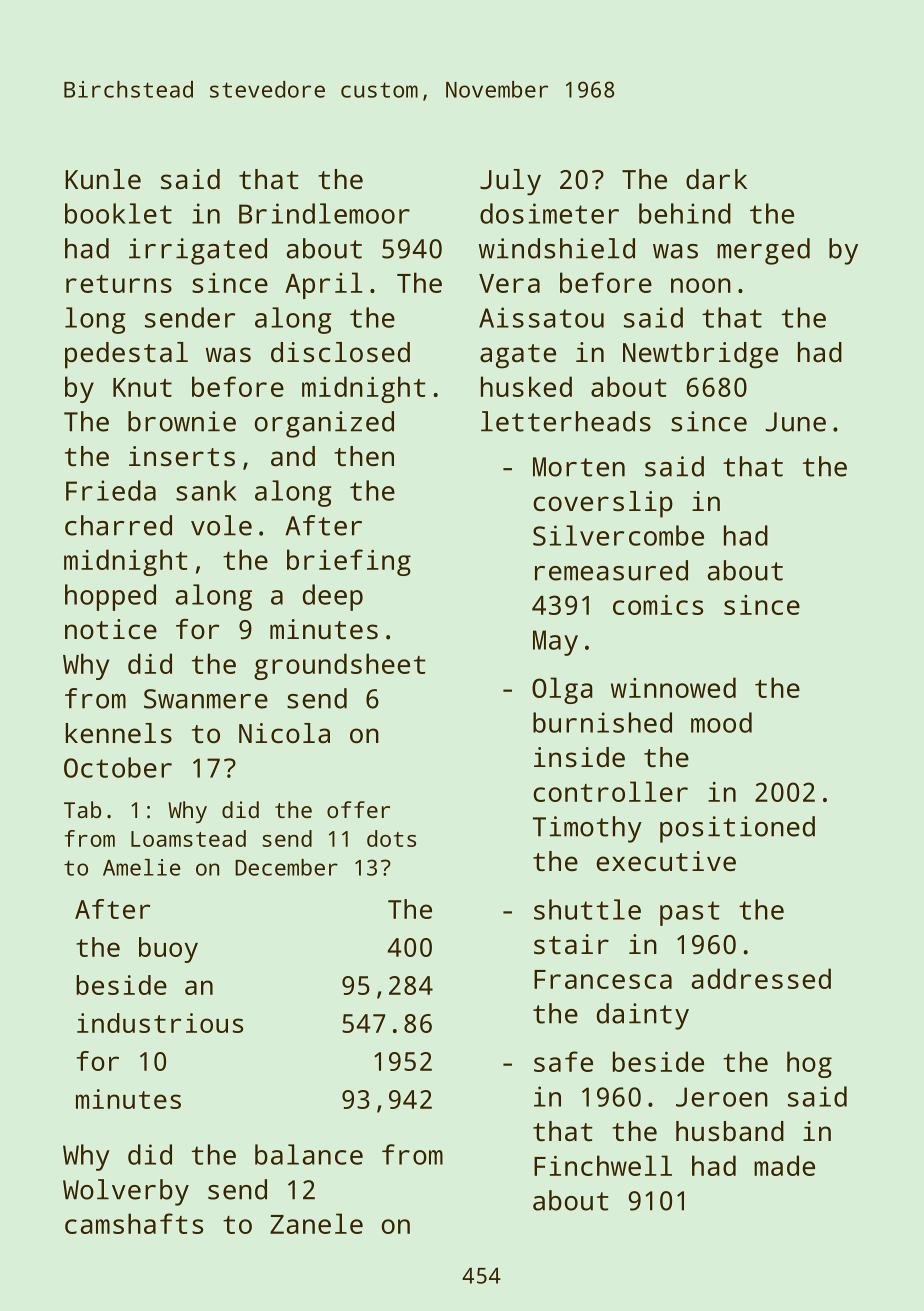  What do you see at coordinates (701, 285) in the page?
I see `noon` at bounding box center [701, 285].
